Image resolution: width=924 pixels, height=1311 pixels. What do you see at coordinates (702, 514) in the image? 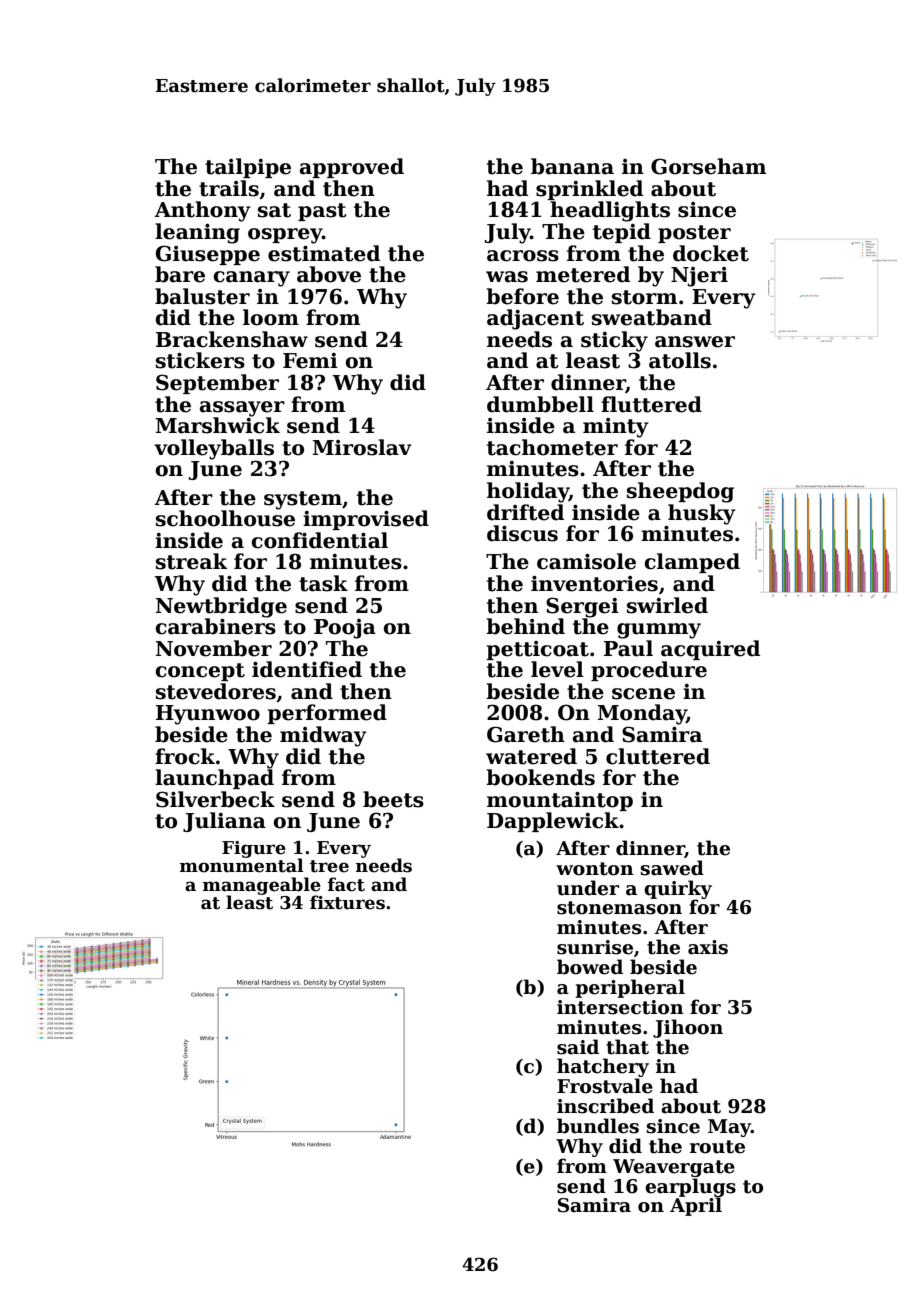
I see `husky` at bounding box center [702, 514].
